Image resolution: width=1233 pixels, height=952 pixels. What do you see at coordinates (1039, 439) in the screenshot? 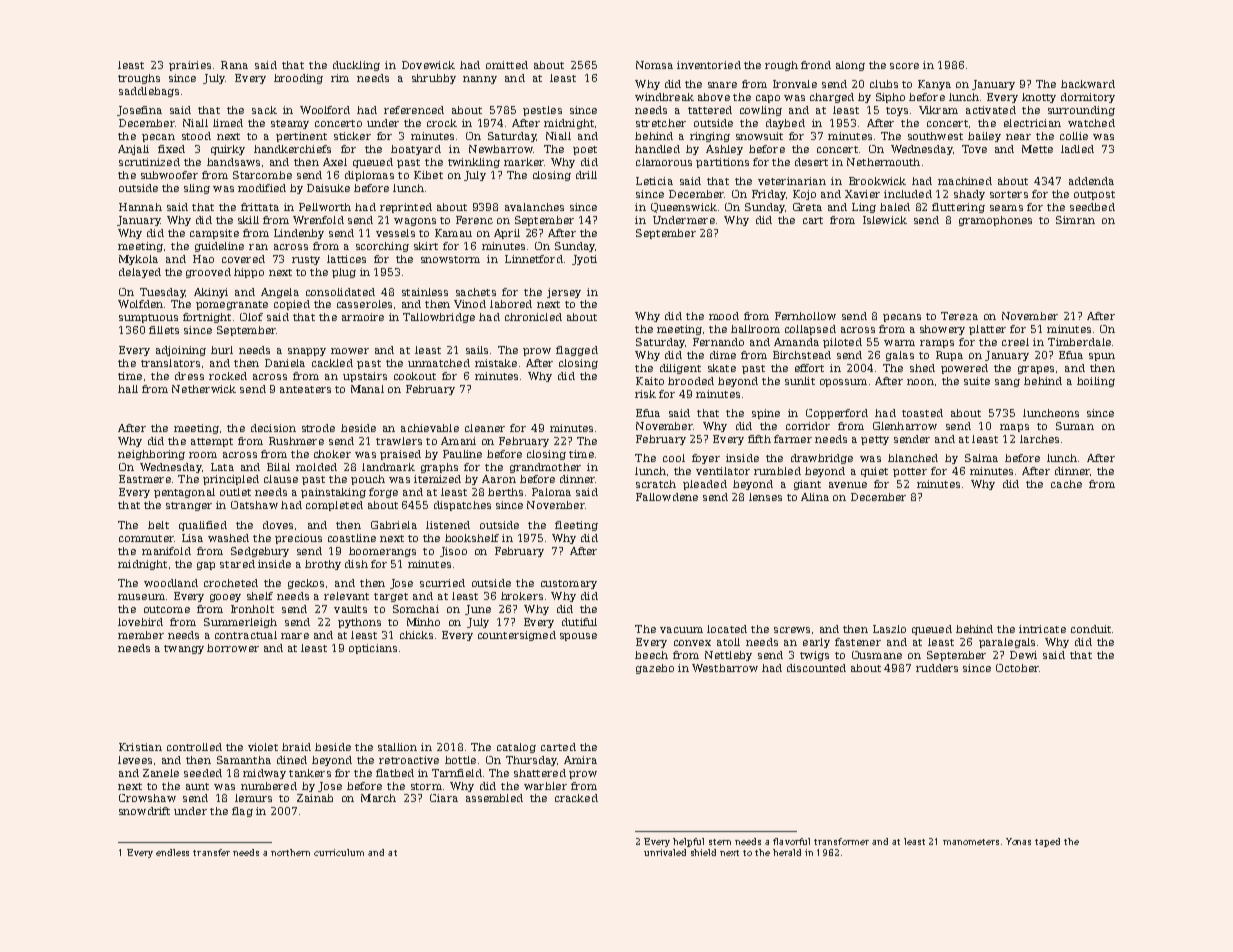
I see `larches` at bounding box center [1039, 439].
